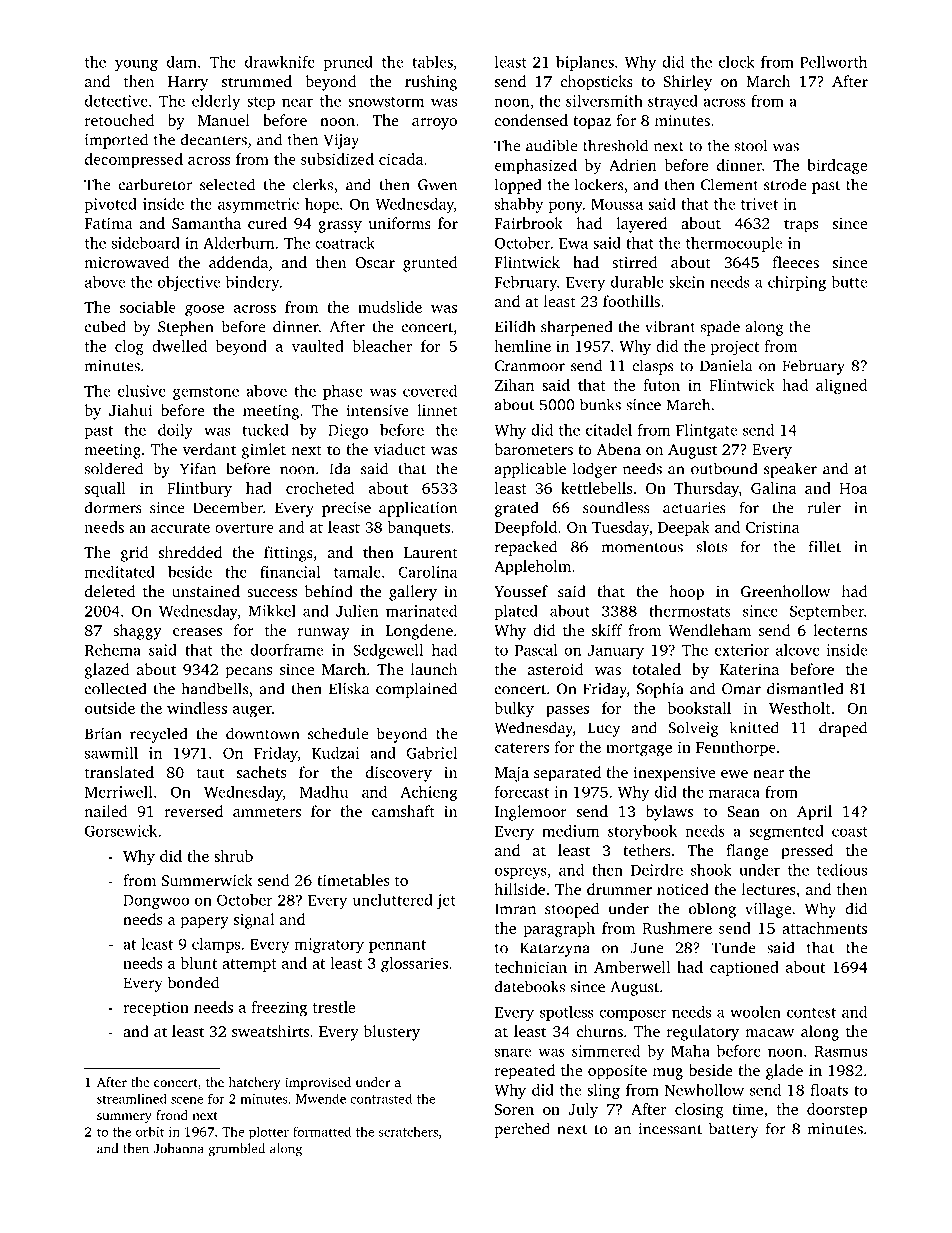  What do you see at coordinates (206, 393) in the screenshot?
I see `gemstone` at bounding box center [206, 393].
